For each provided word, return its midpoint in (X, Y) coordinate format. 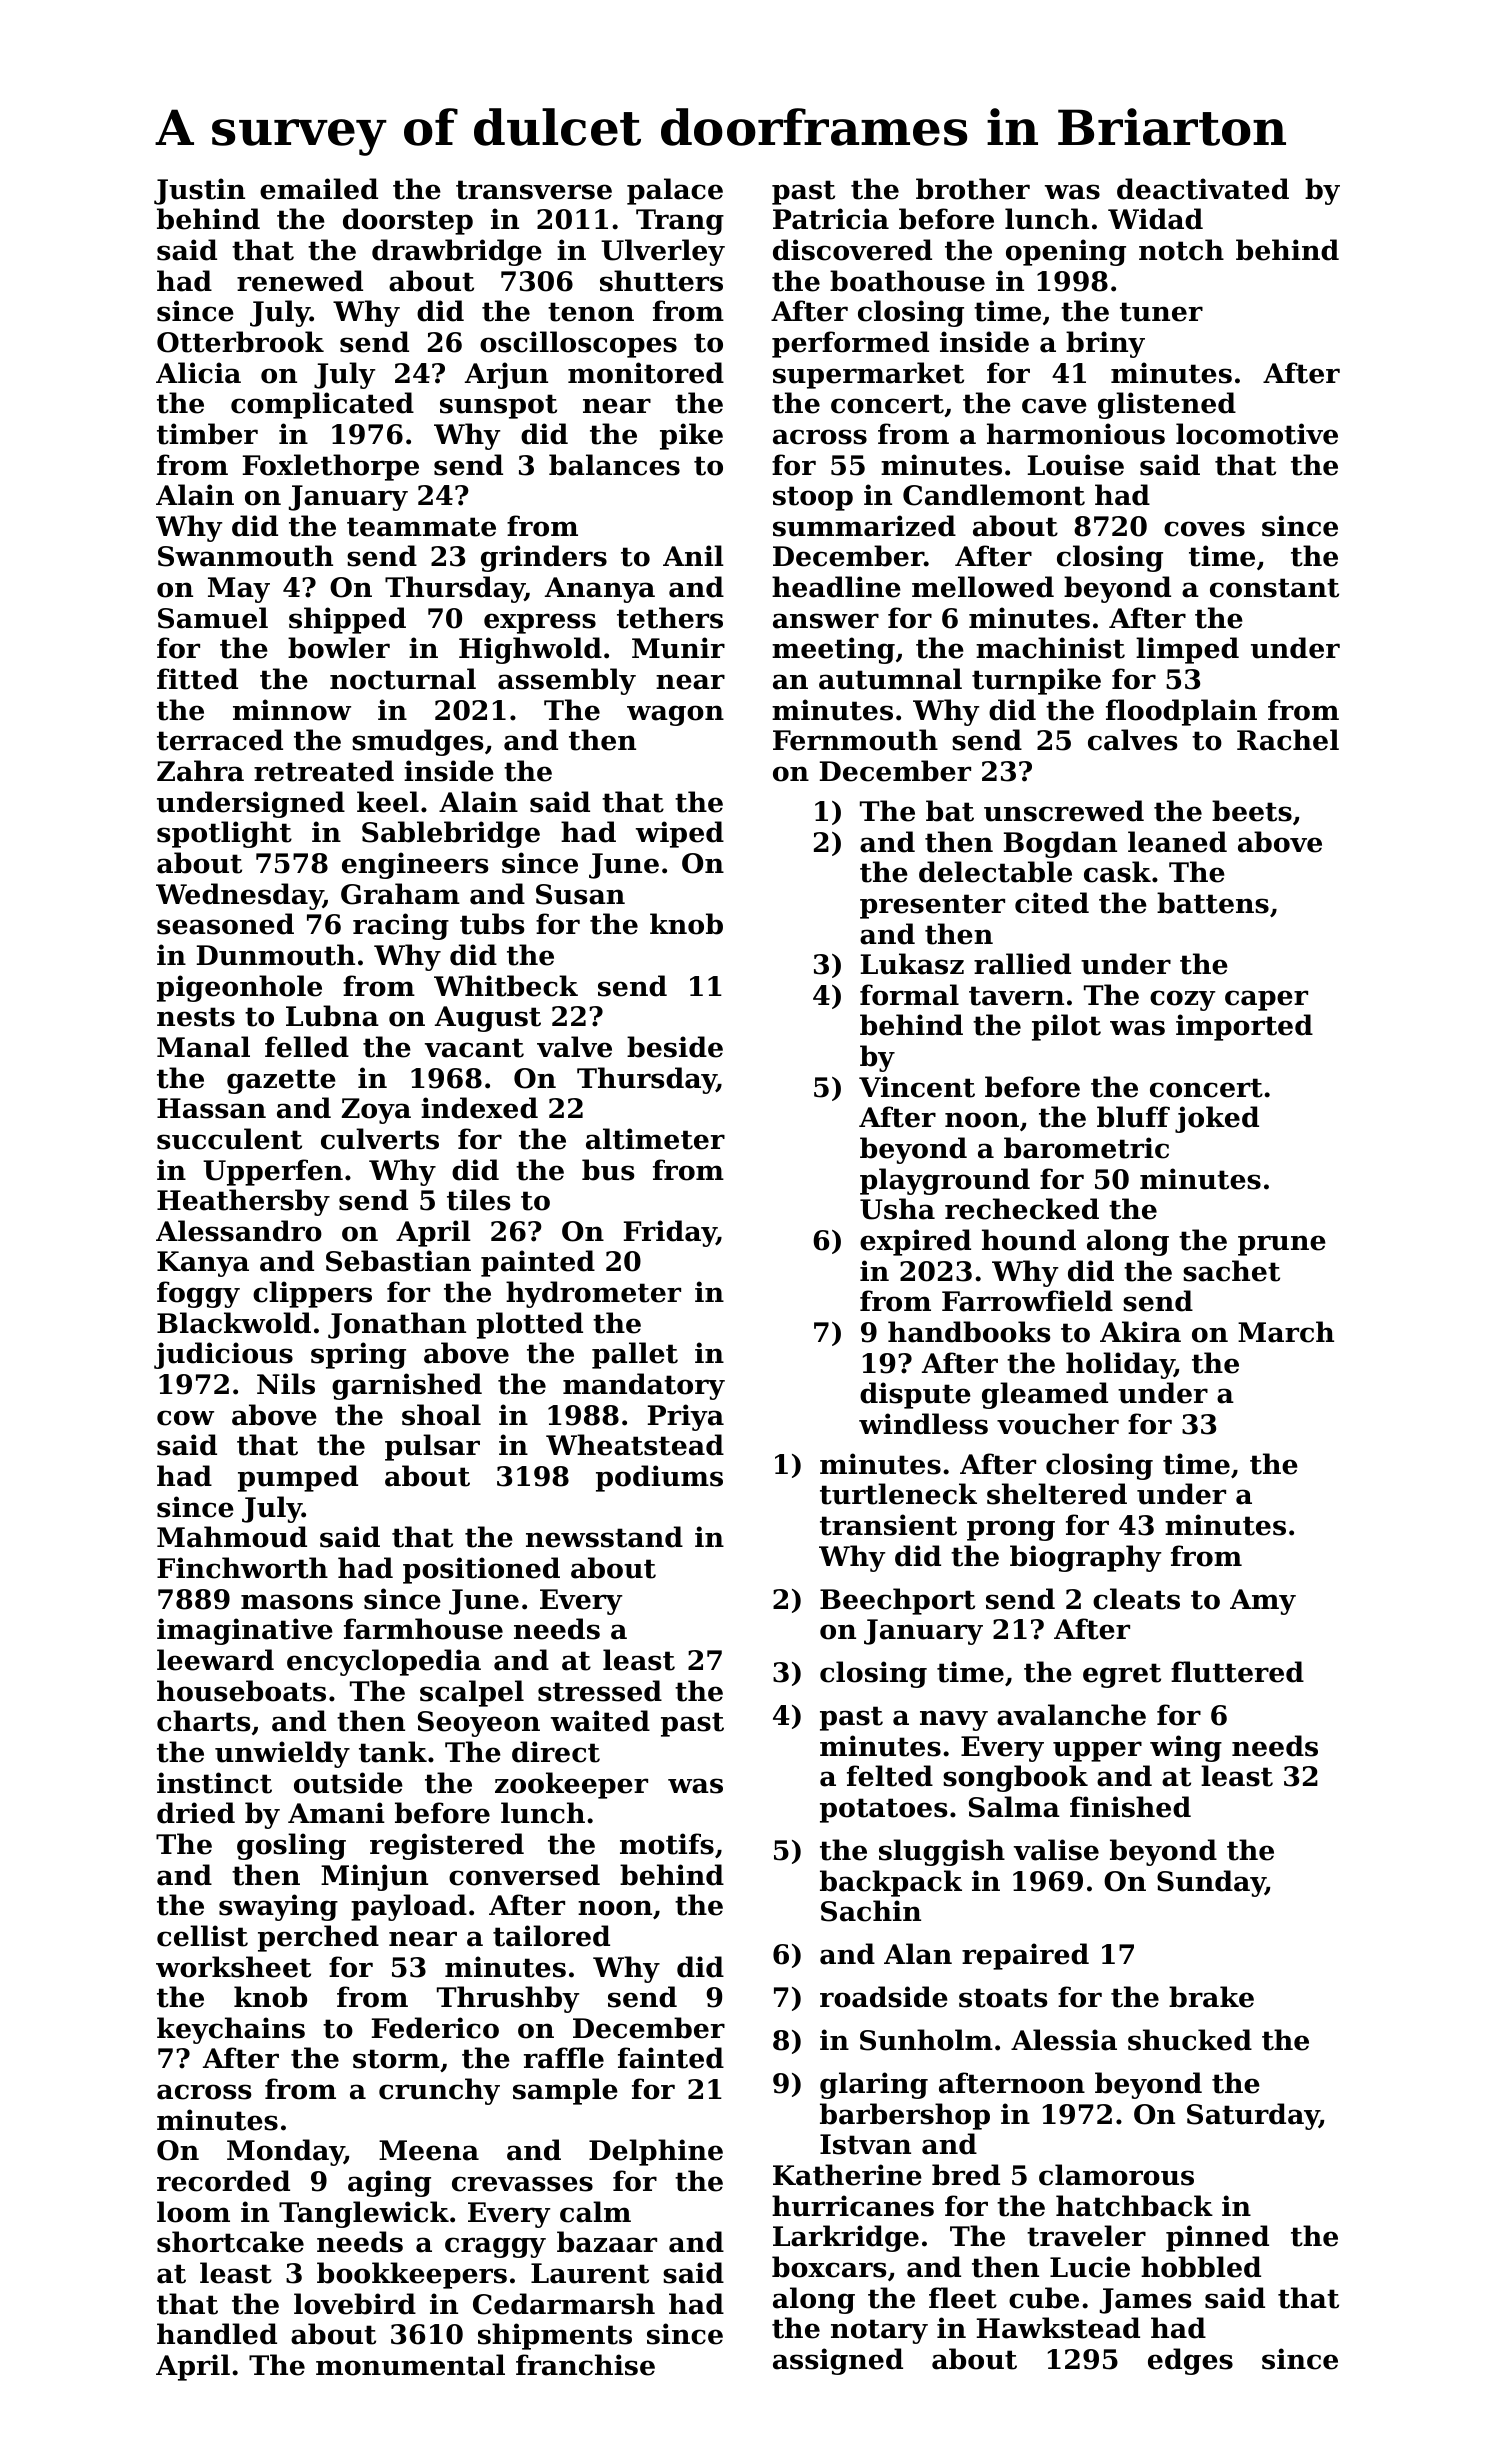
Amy (1263, 1602)
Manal (203, 1047)
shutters (661, 281)
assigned (838, 2361)
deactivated (1203, 189)
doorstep (408, 221)
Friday (670, 1233)
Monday (285, 2152)
